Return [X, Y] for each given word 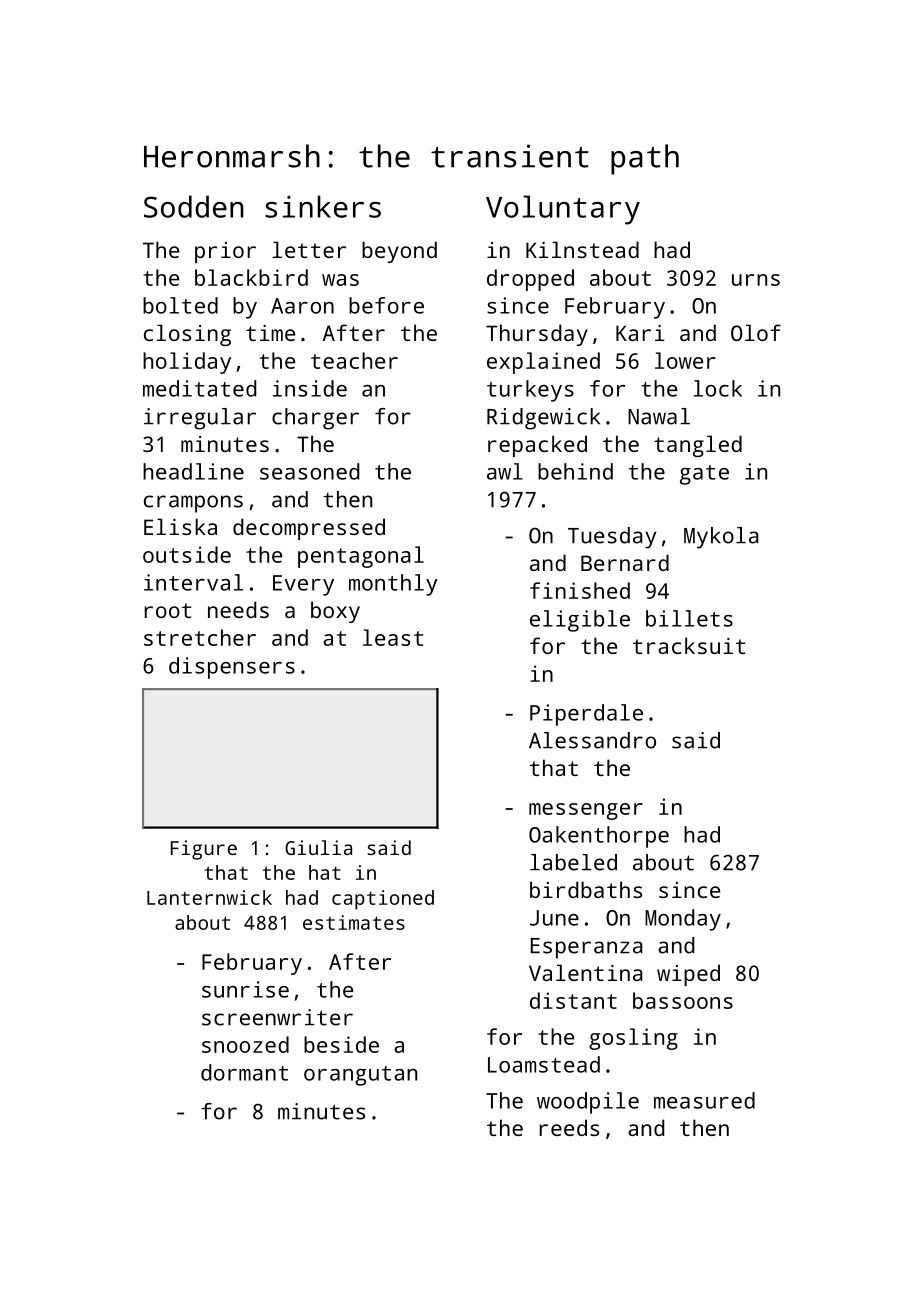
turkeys [530, 391]
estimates [354, 922]
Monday [683, 920]
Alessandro [592, 740]
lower [685, 360]
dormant [244, 1072]
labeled [573, 862]
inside [310, 388]
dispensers [232, 668]
